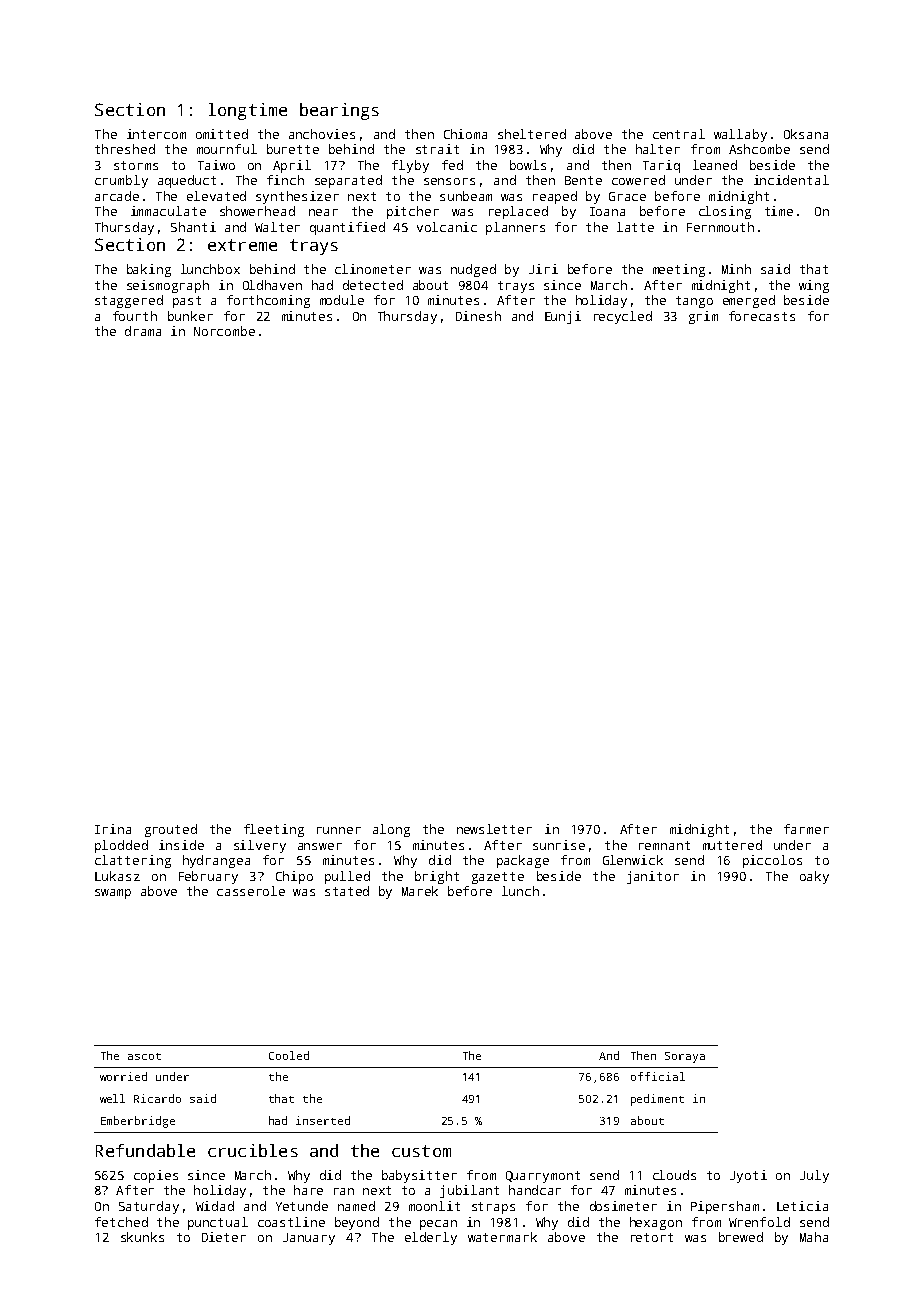 Image resolution: width=924 pixels, height=1308 pixels. What do you see at coordinates (142, 1237) in the document?
I see `skunks` at bounding box center [142, 1237].
